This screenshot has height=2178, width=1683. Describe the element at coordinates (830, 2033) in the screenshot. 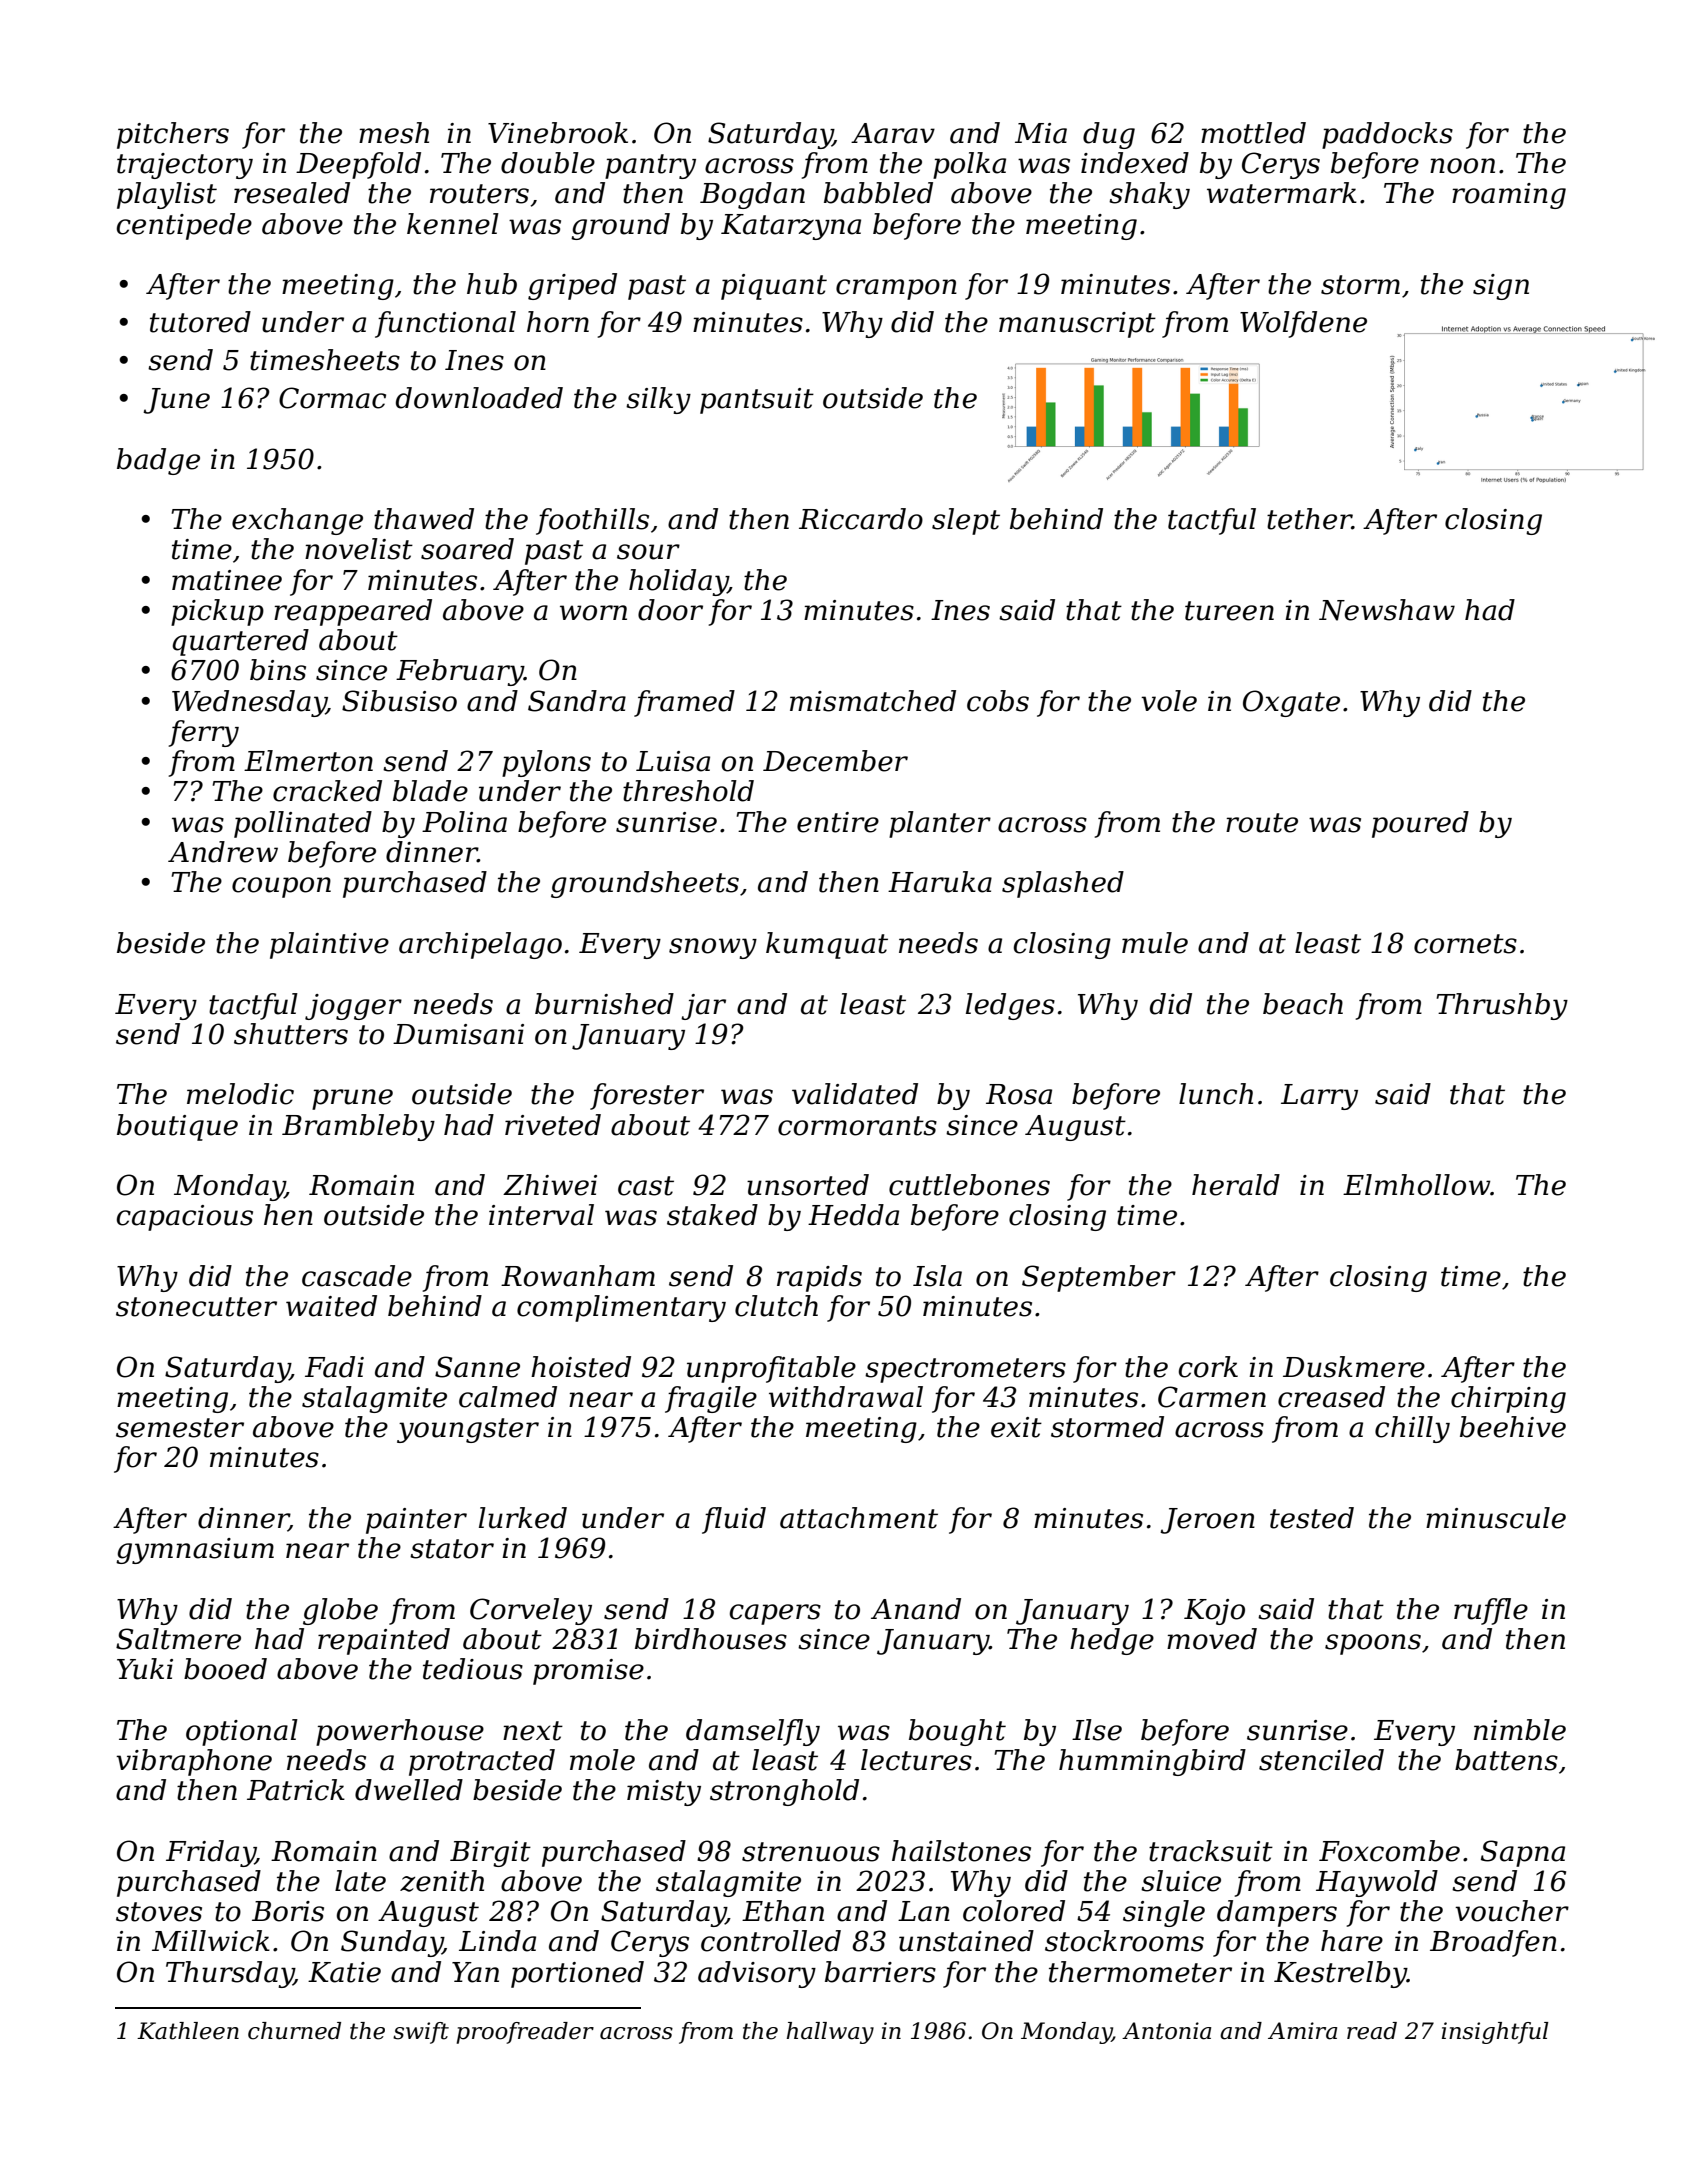

I see `hallway` at that location.
